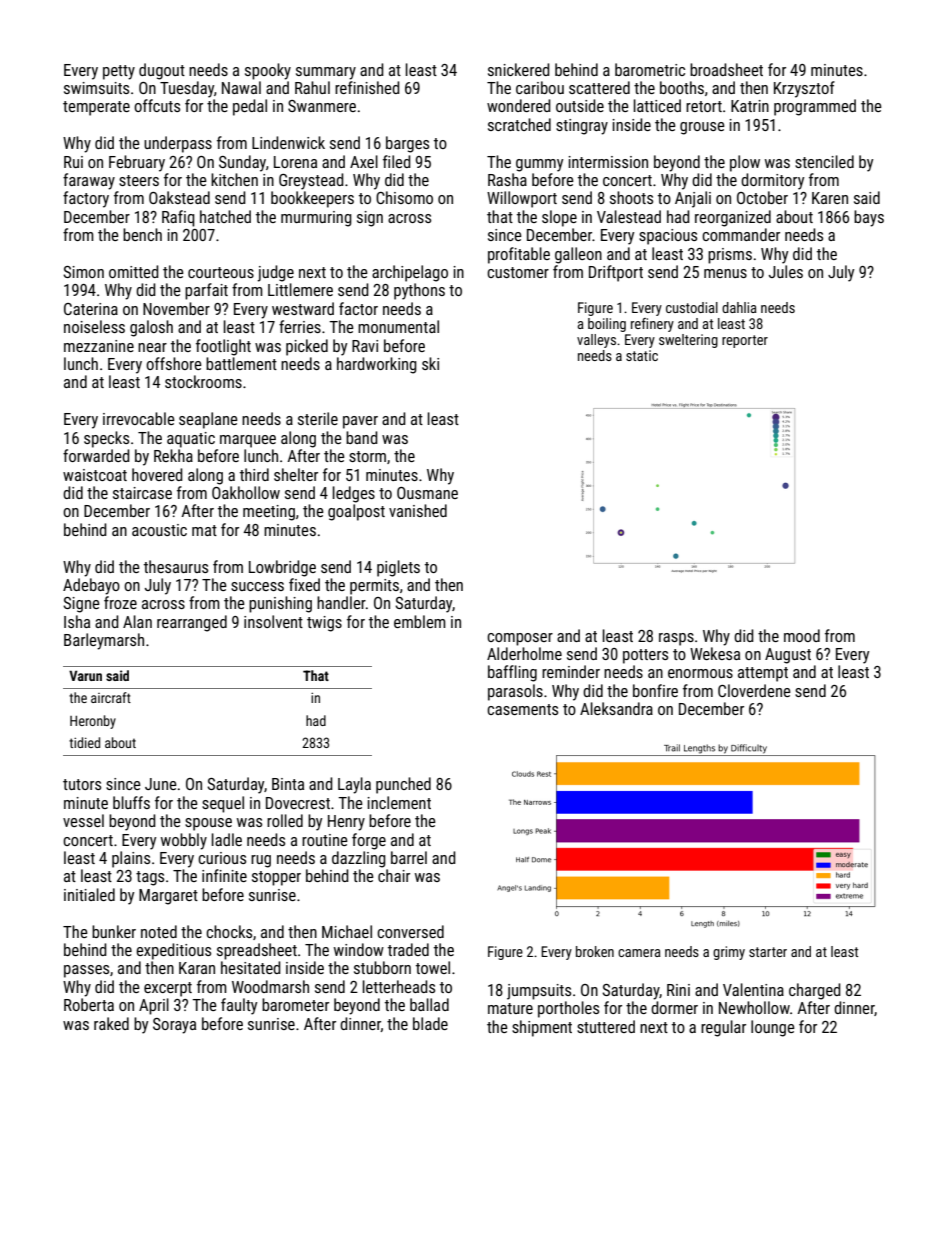 The width and height of the image is (952, 1233). Describe the element at coordinates (688, 341) in the image. I see `sweltering` at that location.
